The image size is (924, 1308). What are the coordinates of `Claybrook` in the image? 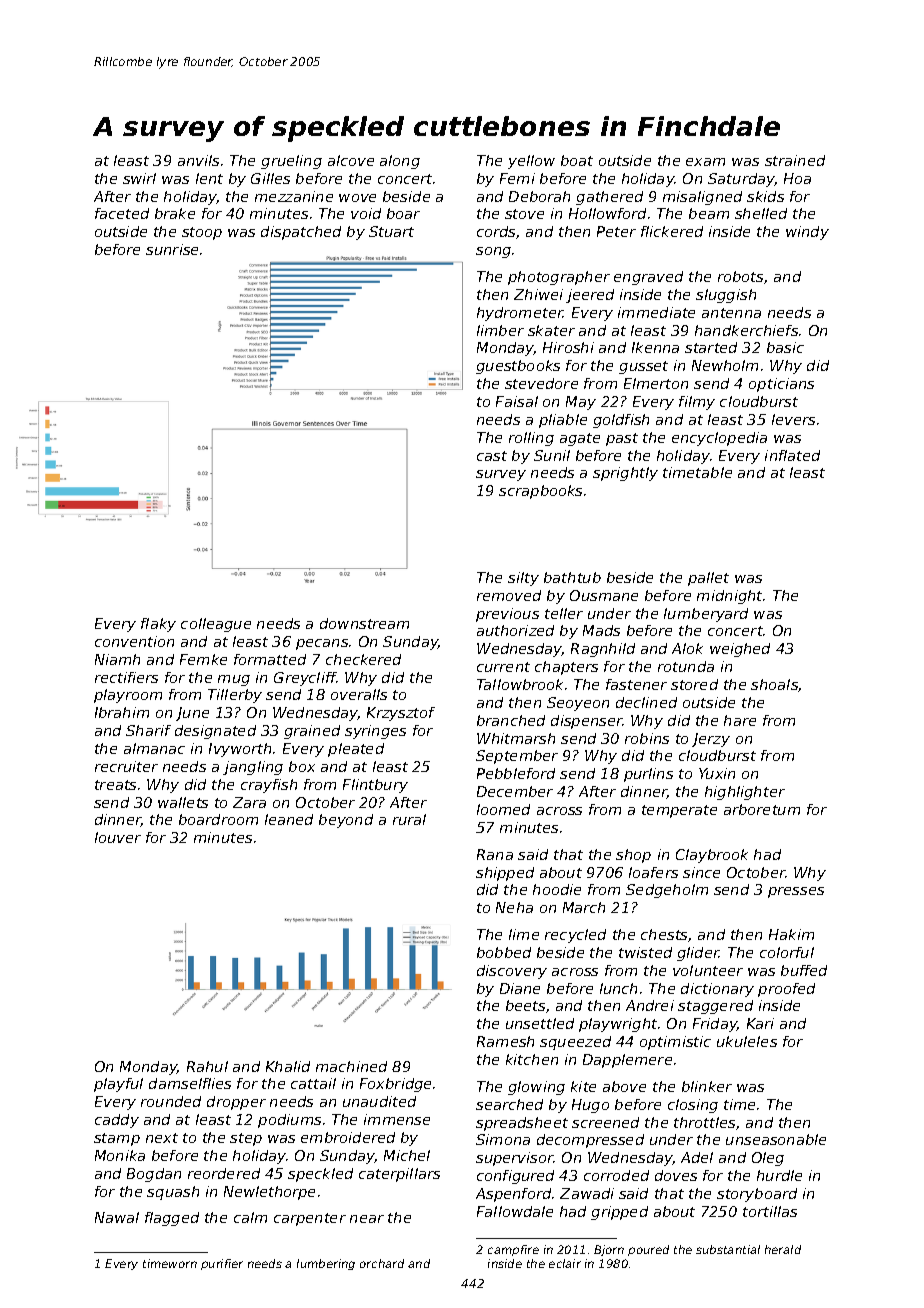 It's located at (712, 856).
